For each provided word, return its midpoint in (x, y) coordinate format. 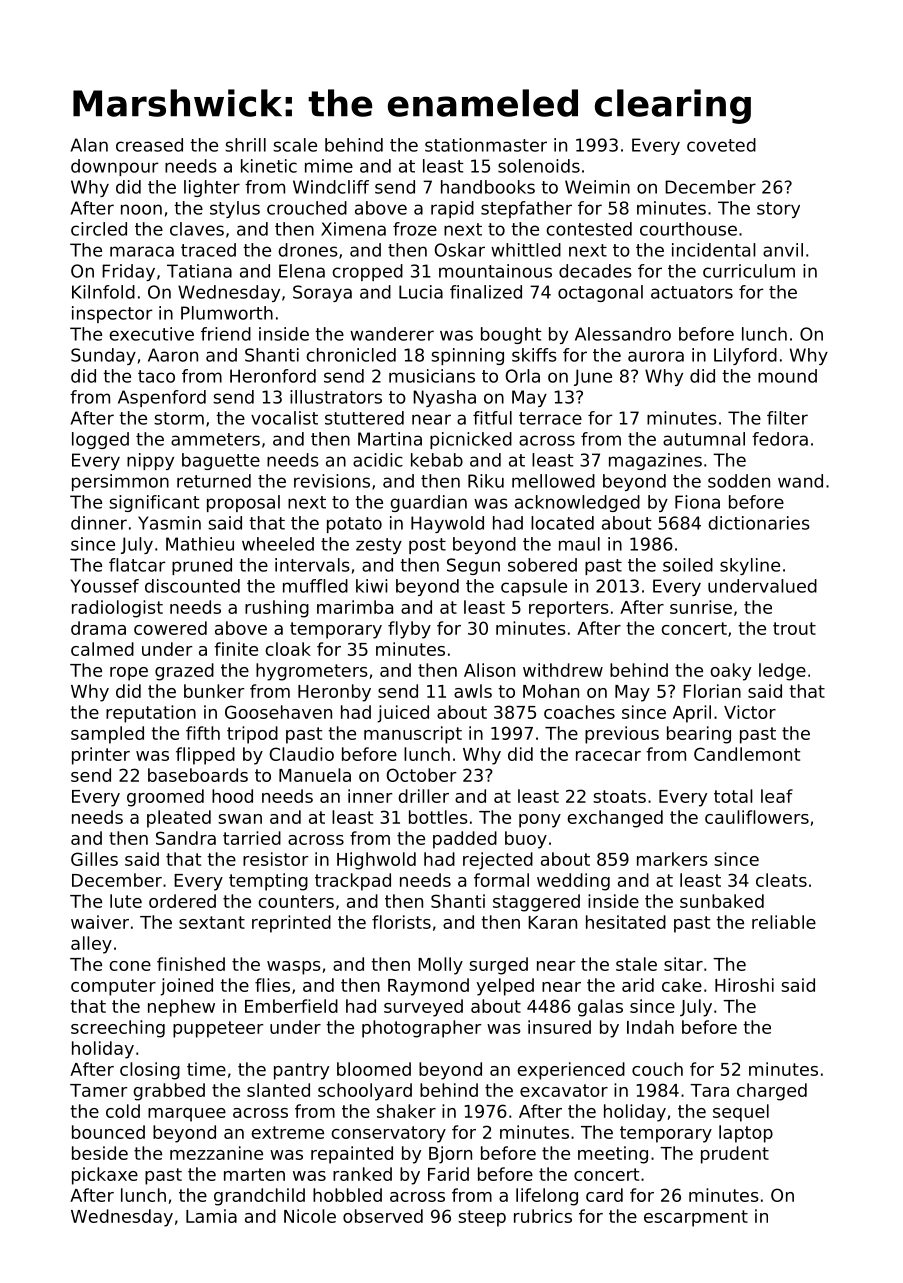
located (562, 523)
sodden (739, 481)
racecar (608, 756)
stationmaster (486, 145)
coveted (721, 145)
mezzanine (216, 1153)
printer (101, 756)
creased (149, 145)
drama (98, 628)
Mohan (551, 691)
